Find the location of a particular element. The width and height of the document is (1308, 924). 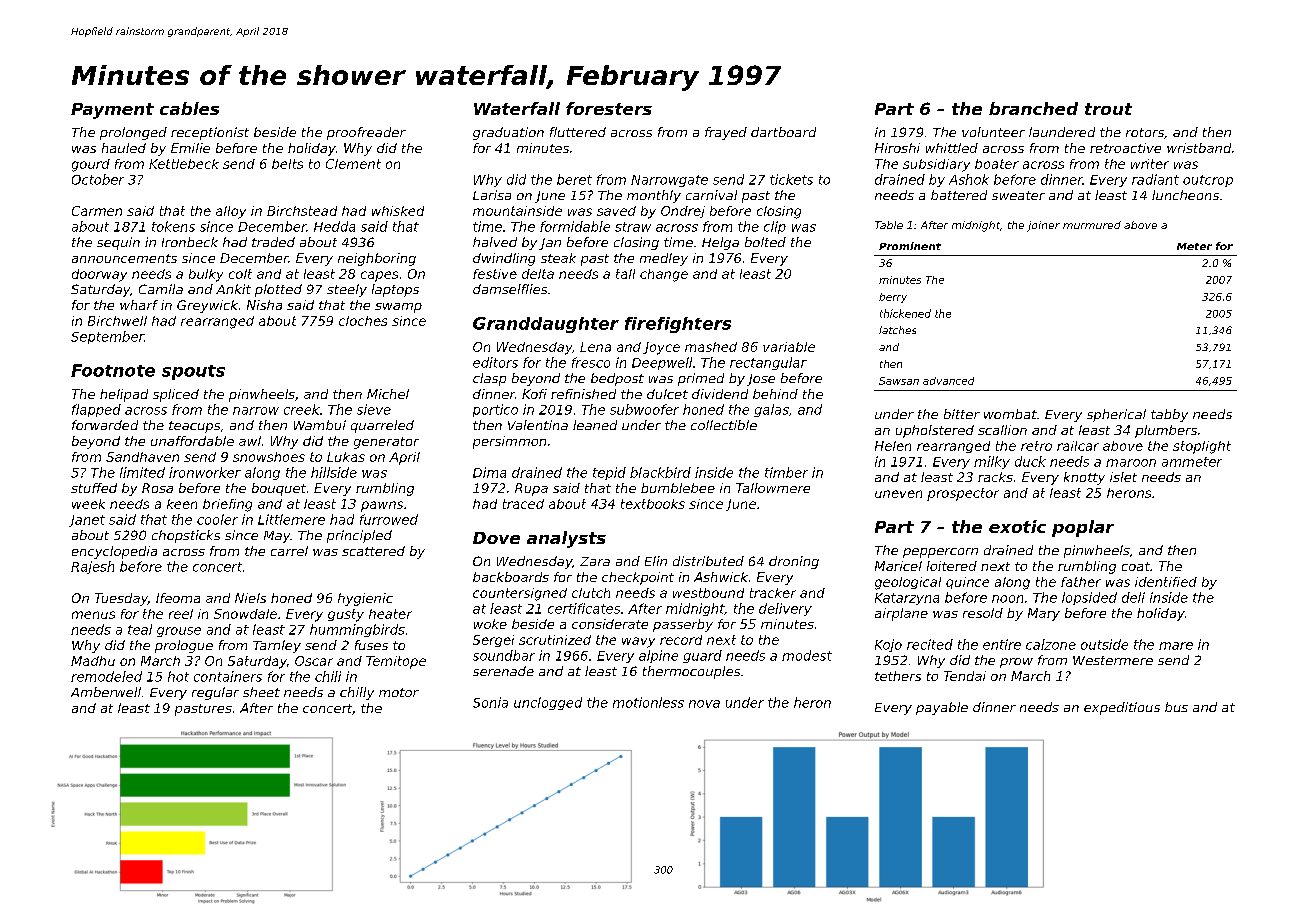

menus is located at coordinates (93, 615).
